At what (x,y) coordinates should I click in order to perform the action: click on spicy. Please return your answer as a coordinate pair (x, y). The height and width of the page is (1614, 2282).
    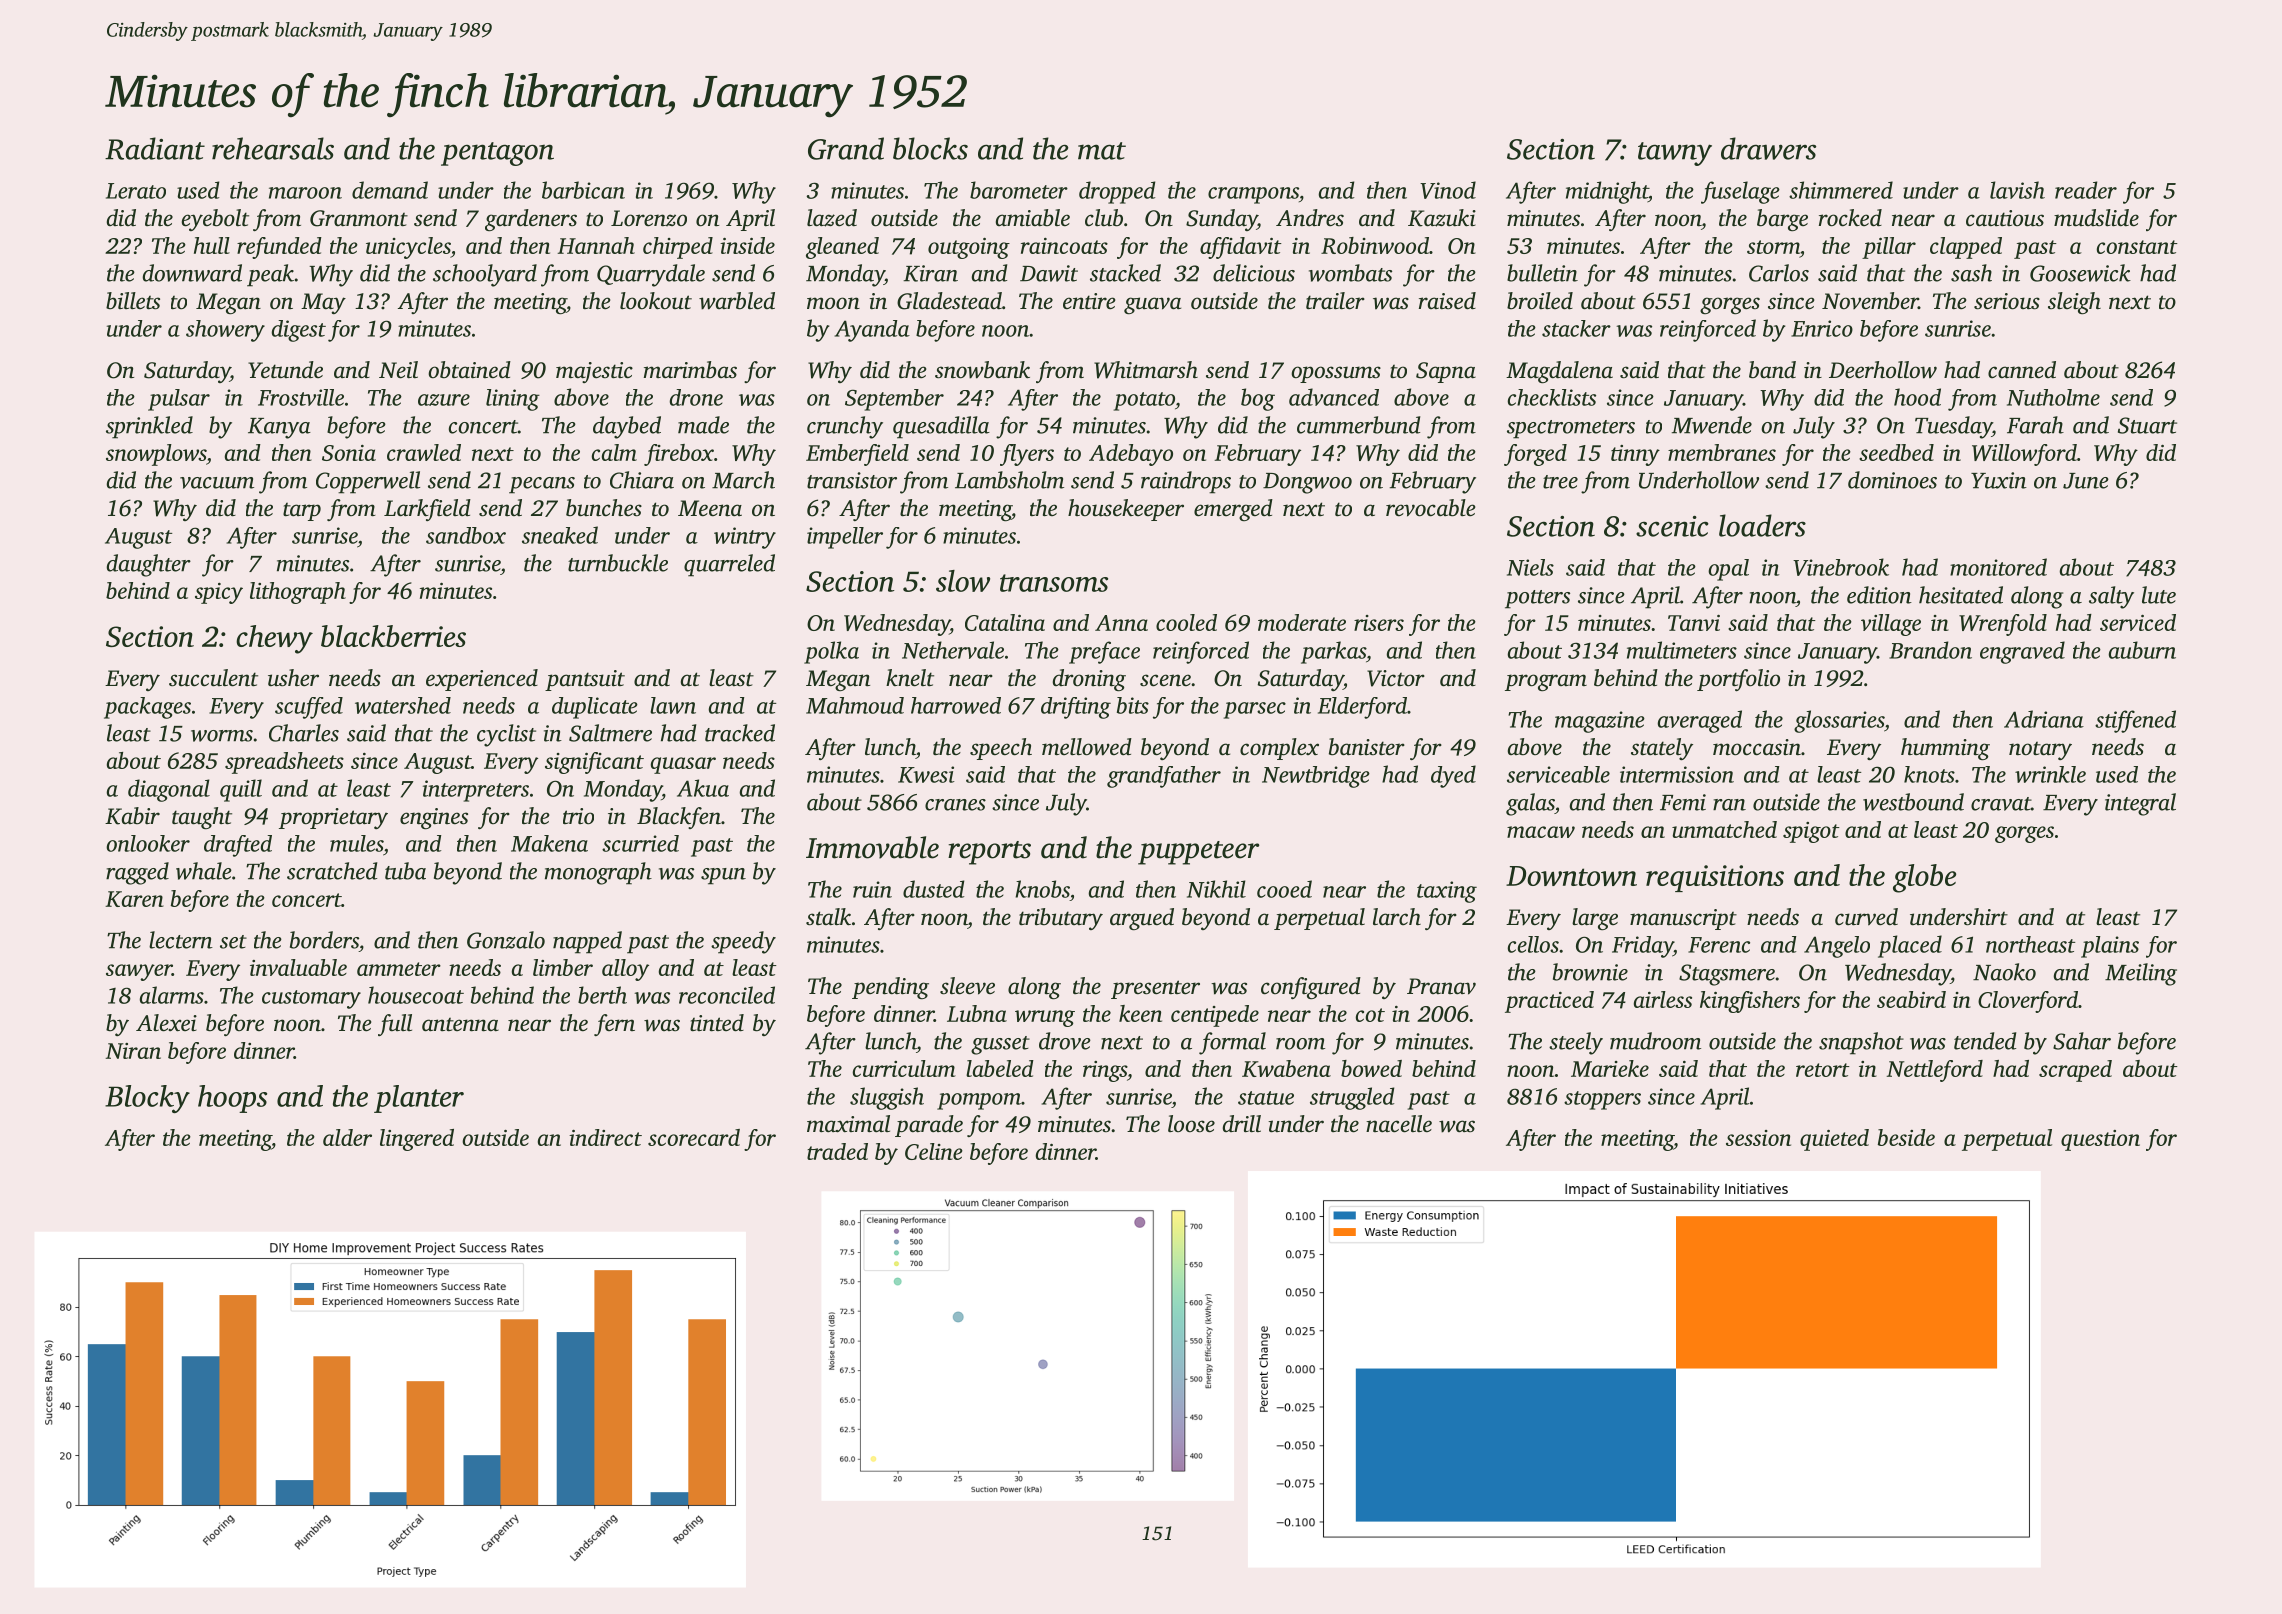
    Looking at the image, I should click on (219, 593).
